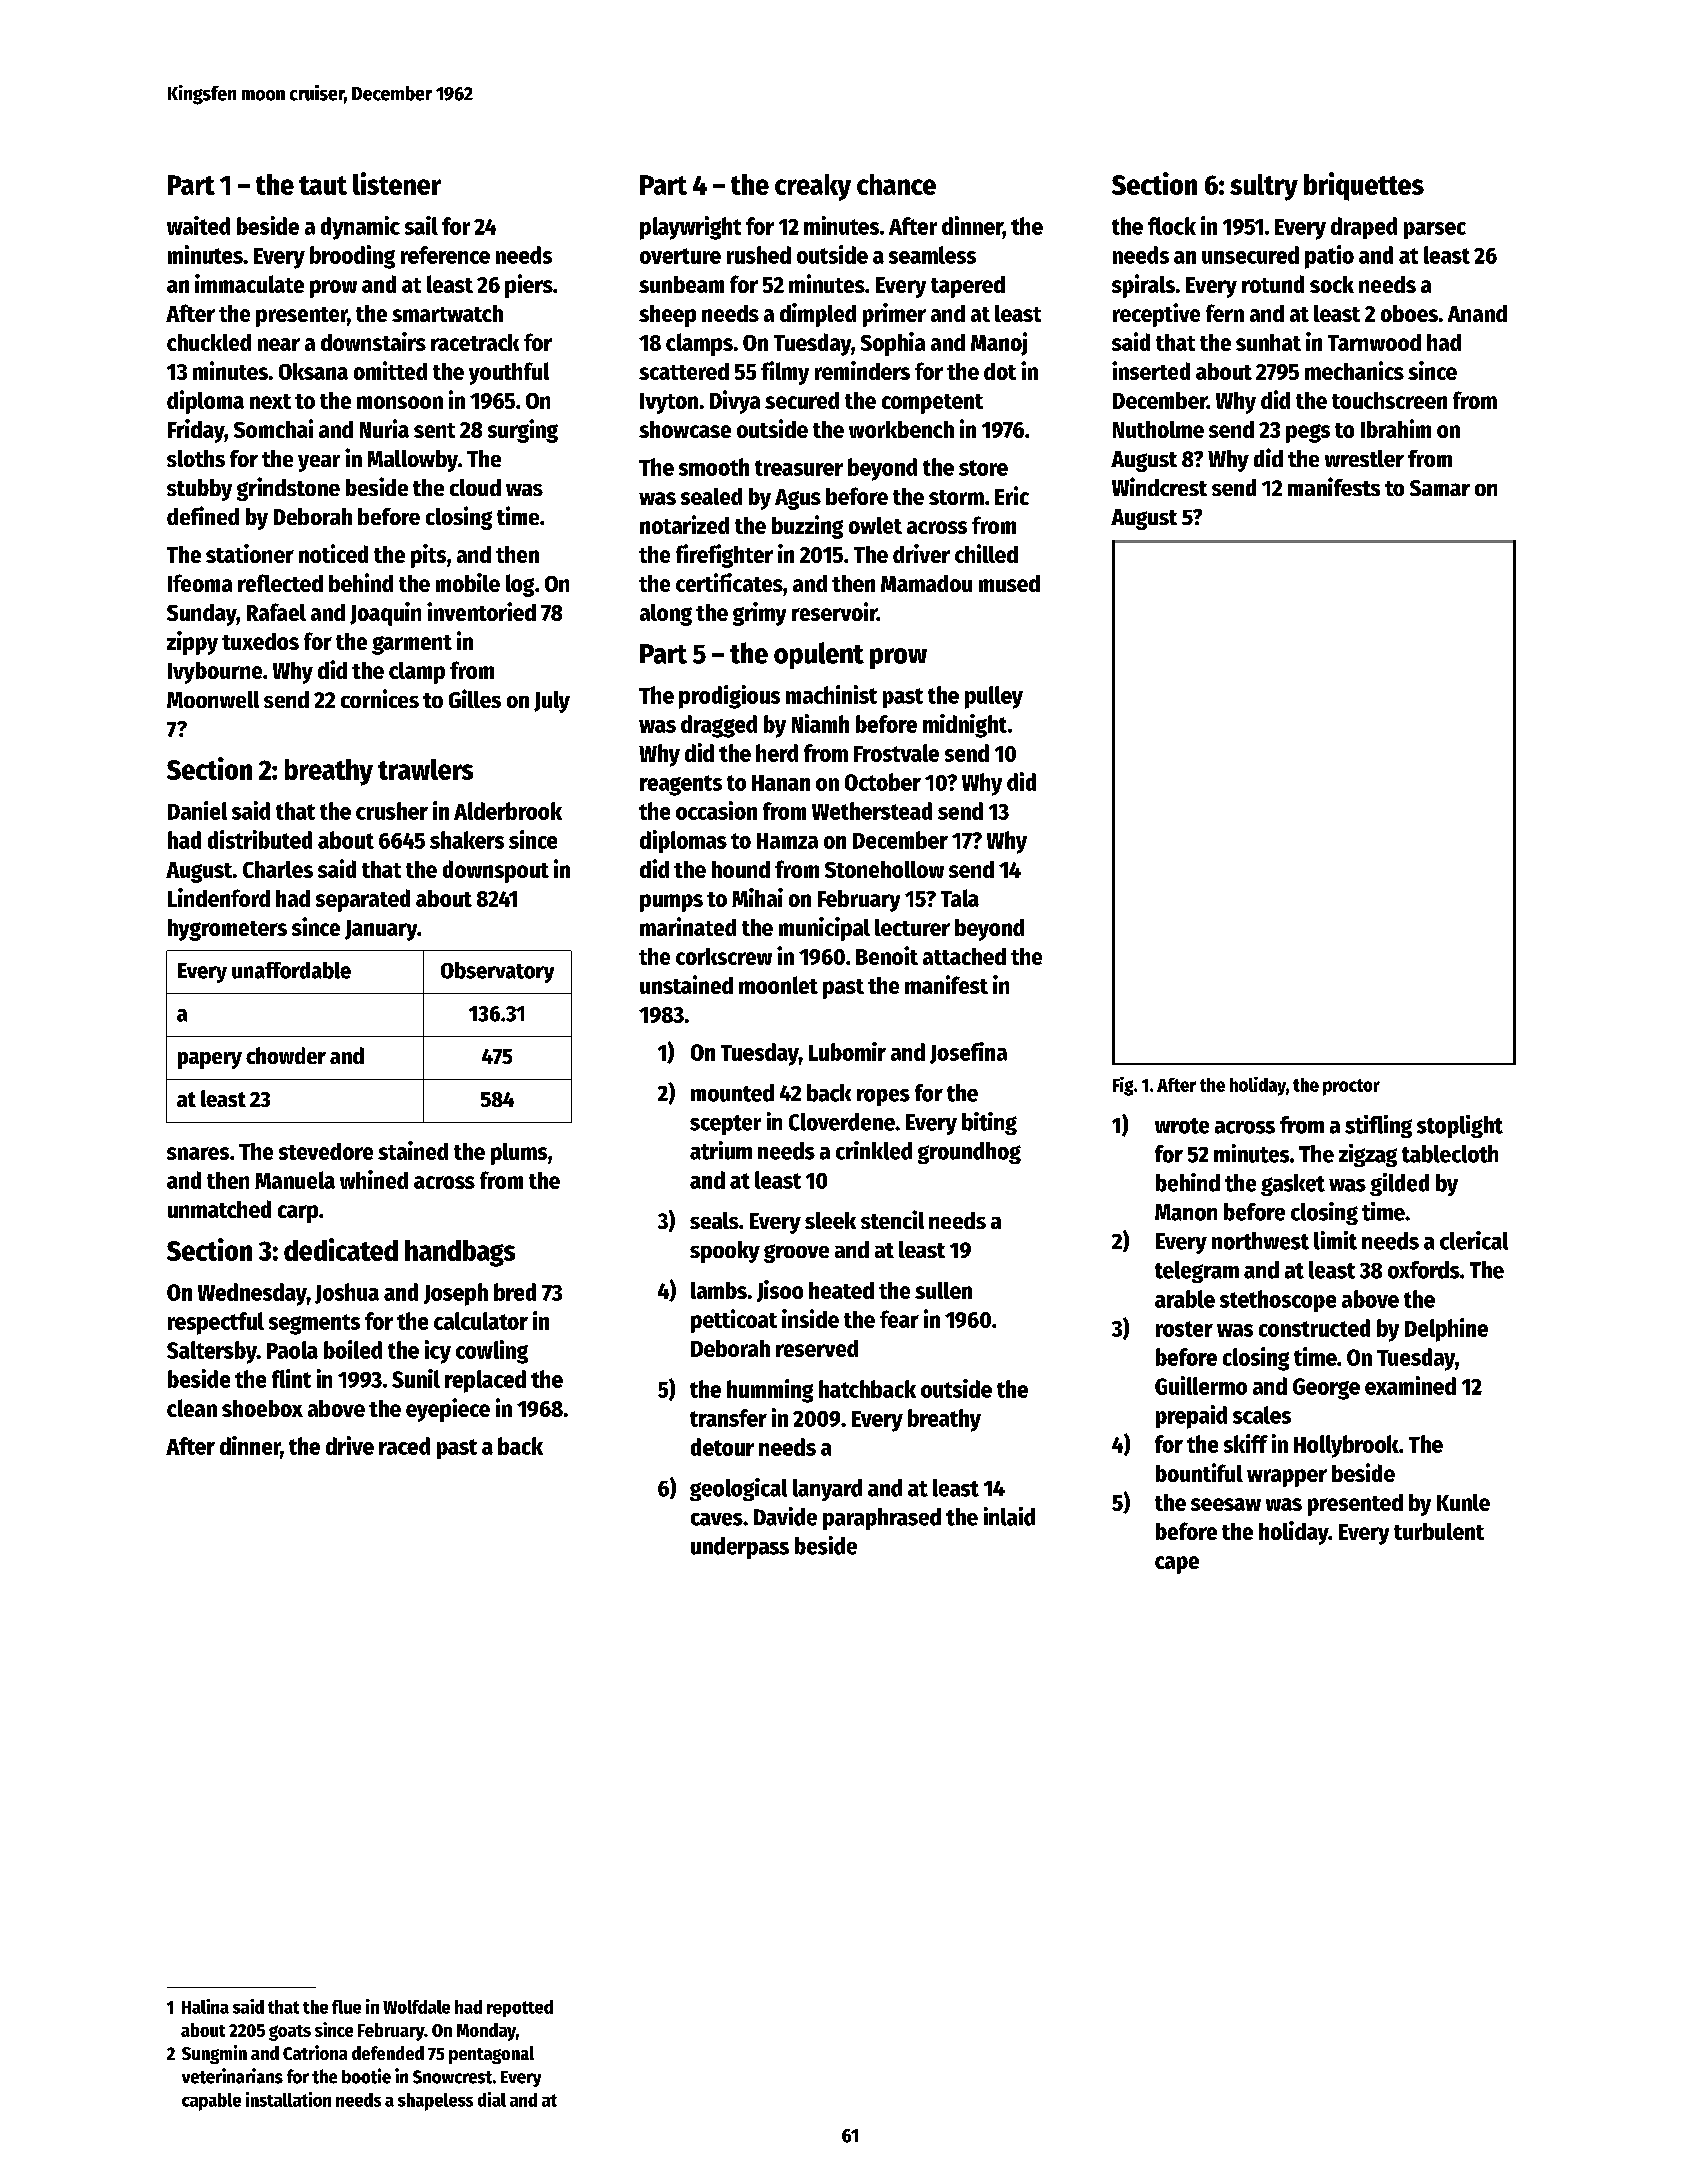  Describe the element at coordinates (968, 1053) in the screenshot. I see `Josefina` at that location.
